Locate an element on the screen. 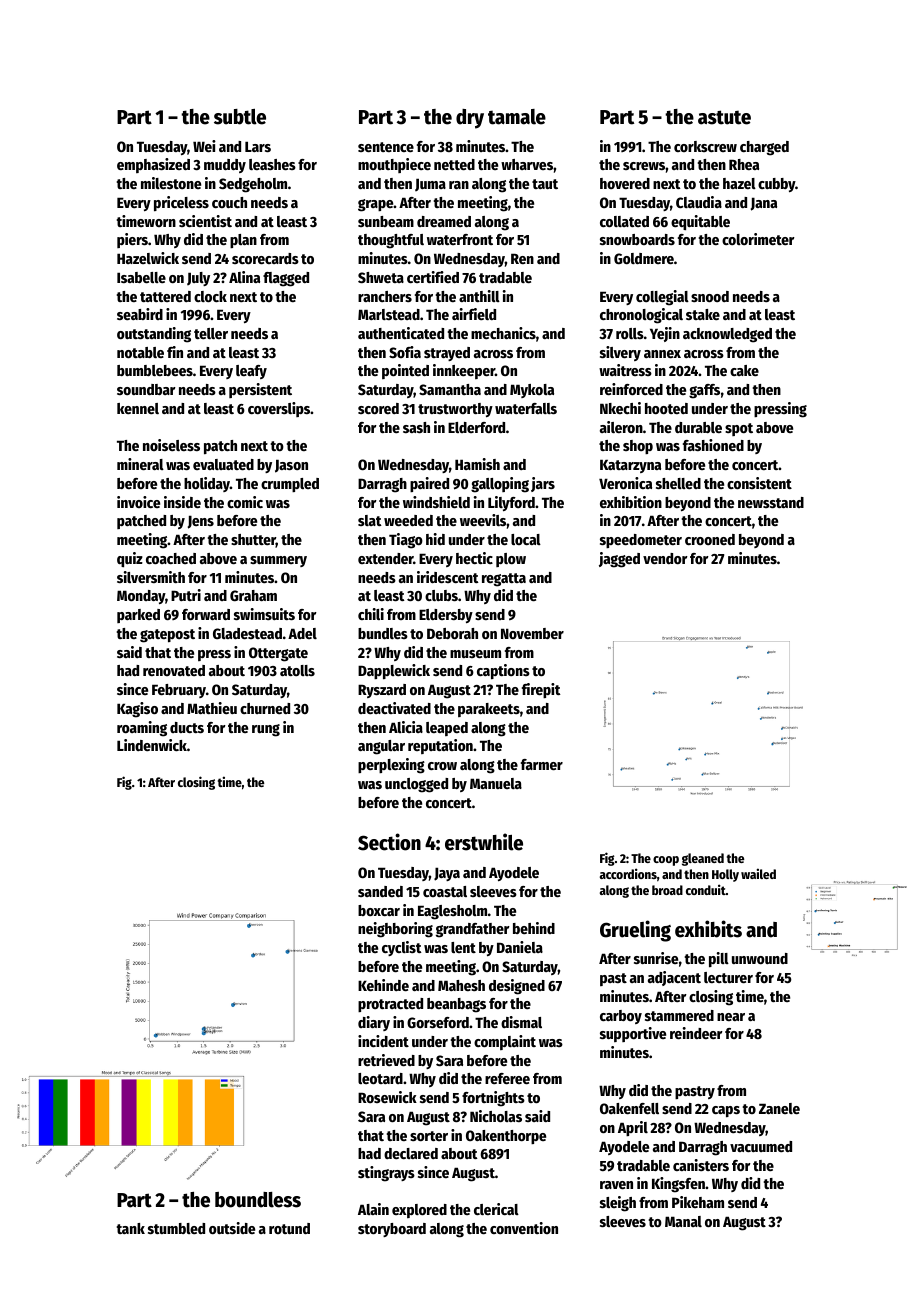  thoughtful is located at coordinates (391, 241).
